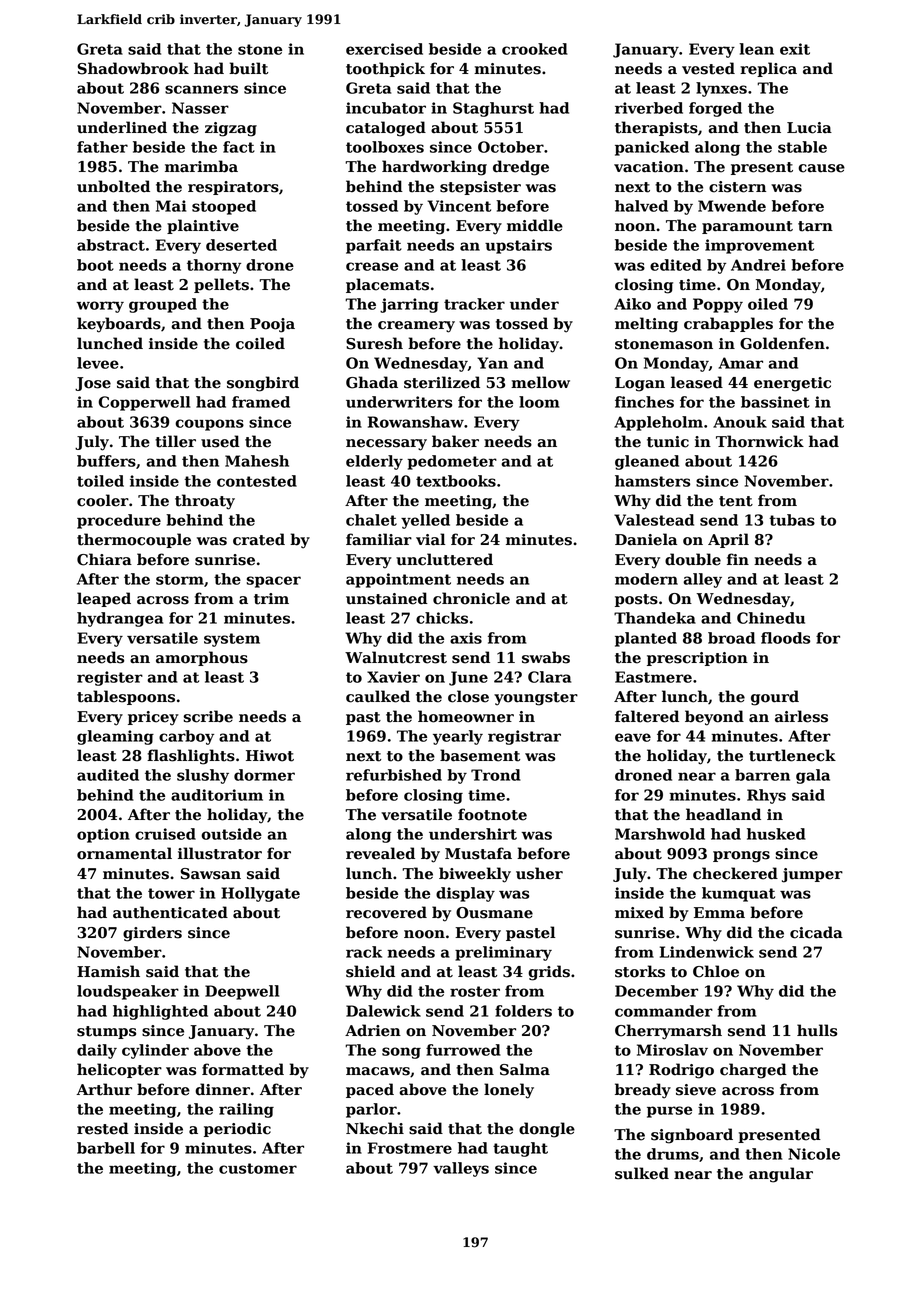 The width and height of the screenshot is (924, 1308). I want to click on Chinedu, so click(771, 618).
